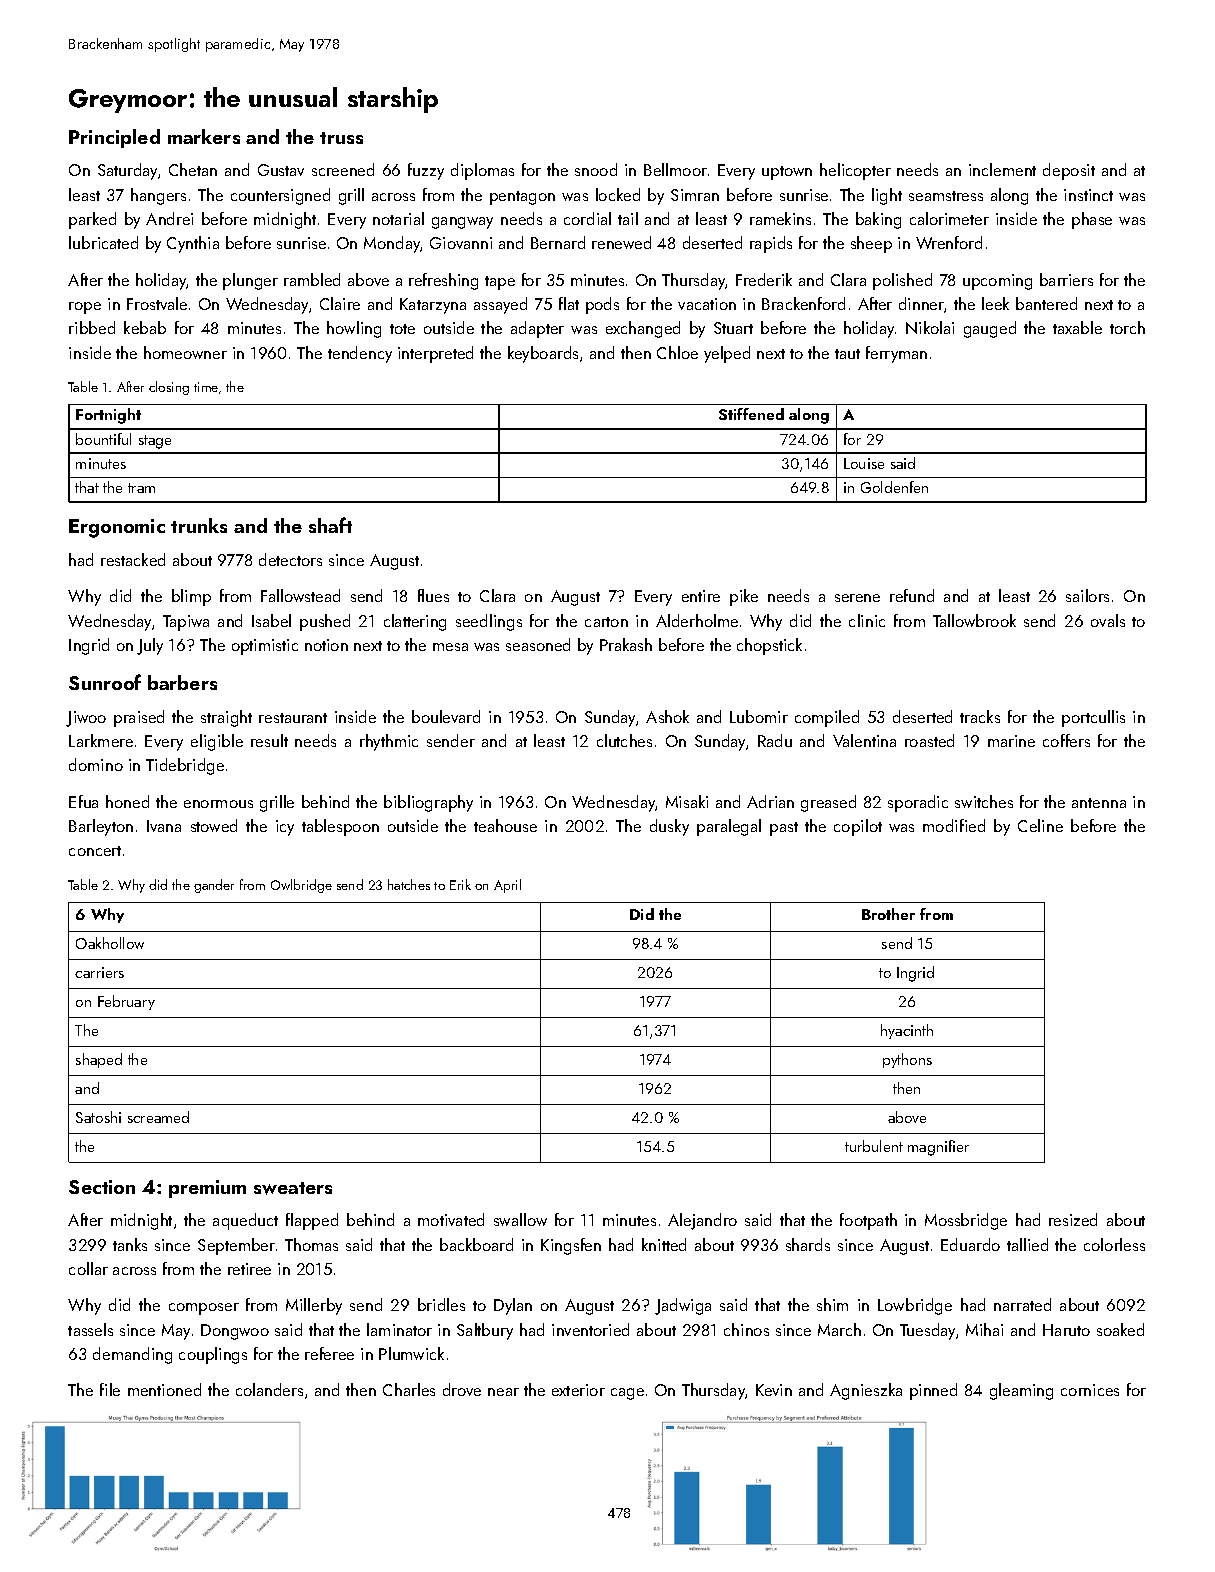 The height and width of the page is (1572, 1215). Describe the element at coordinates (281, 170) in the page. I see `Gustav` at that location.
